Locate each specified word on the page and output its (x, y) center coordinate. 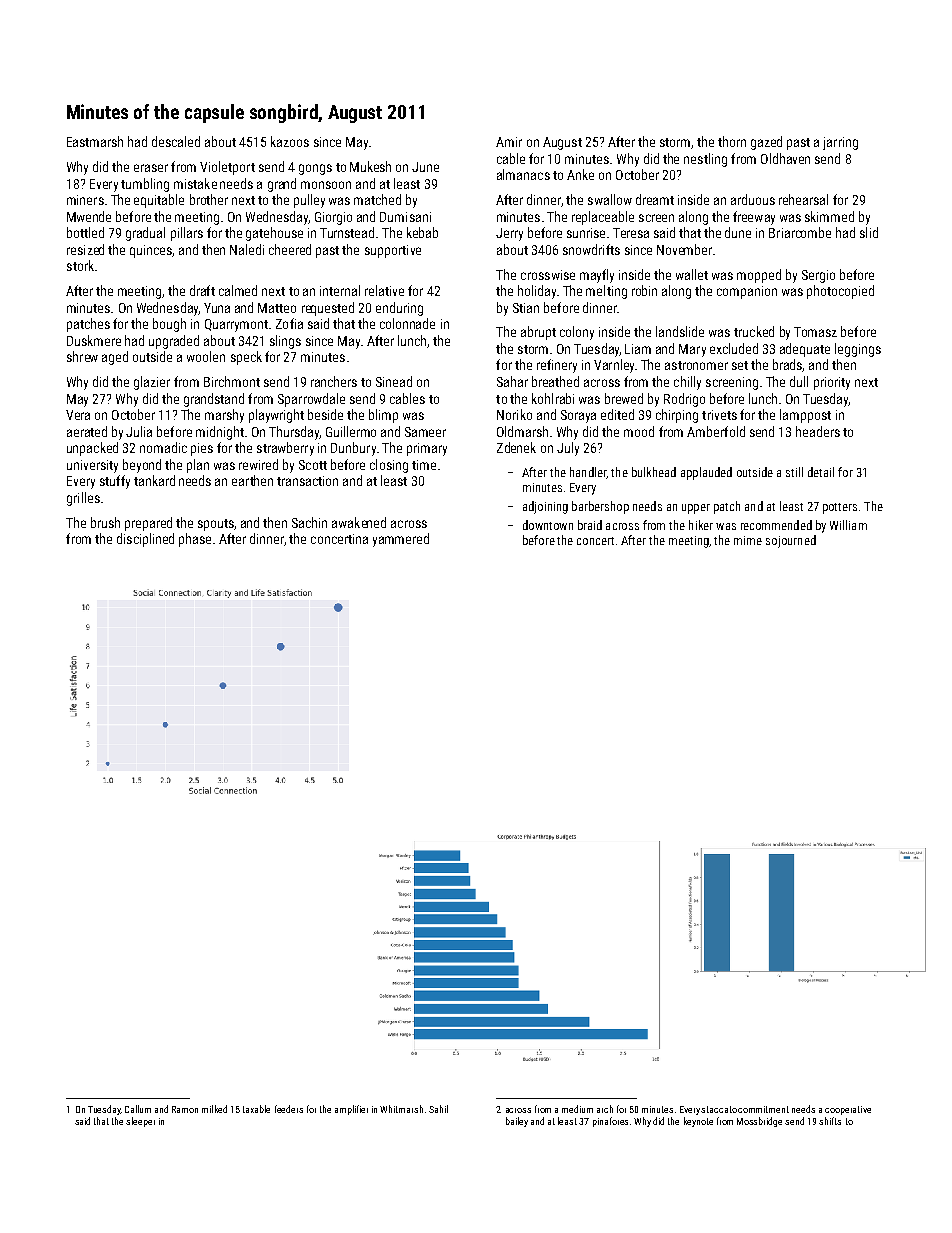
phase (195, 540)
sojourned (791, 541)
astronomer (696, 365)
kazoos (290, 141)
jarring (840, 143)
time (424, 465)
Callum (138, 1109)
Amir (509, 142)
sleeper (140, 1122)
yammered (401, 540)
